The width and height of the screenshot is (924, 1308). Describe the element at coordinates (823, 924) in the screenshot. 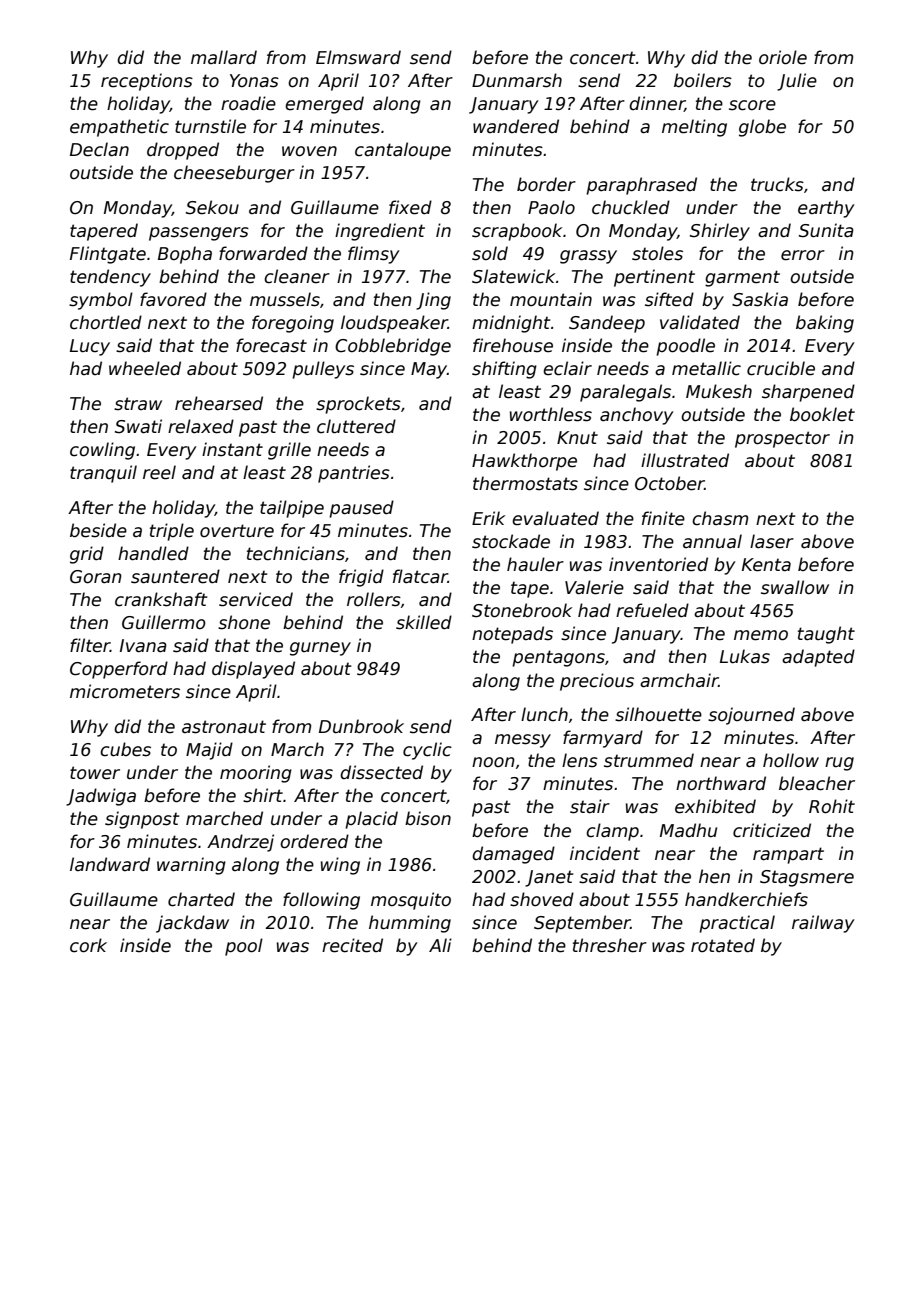

I see `railway` at that location.
